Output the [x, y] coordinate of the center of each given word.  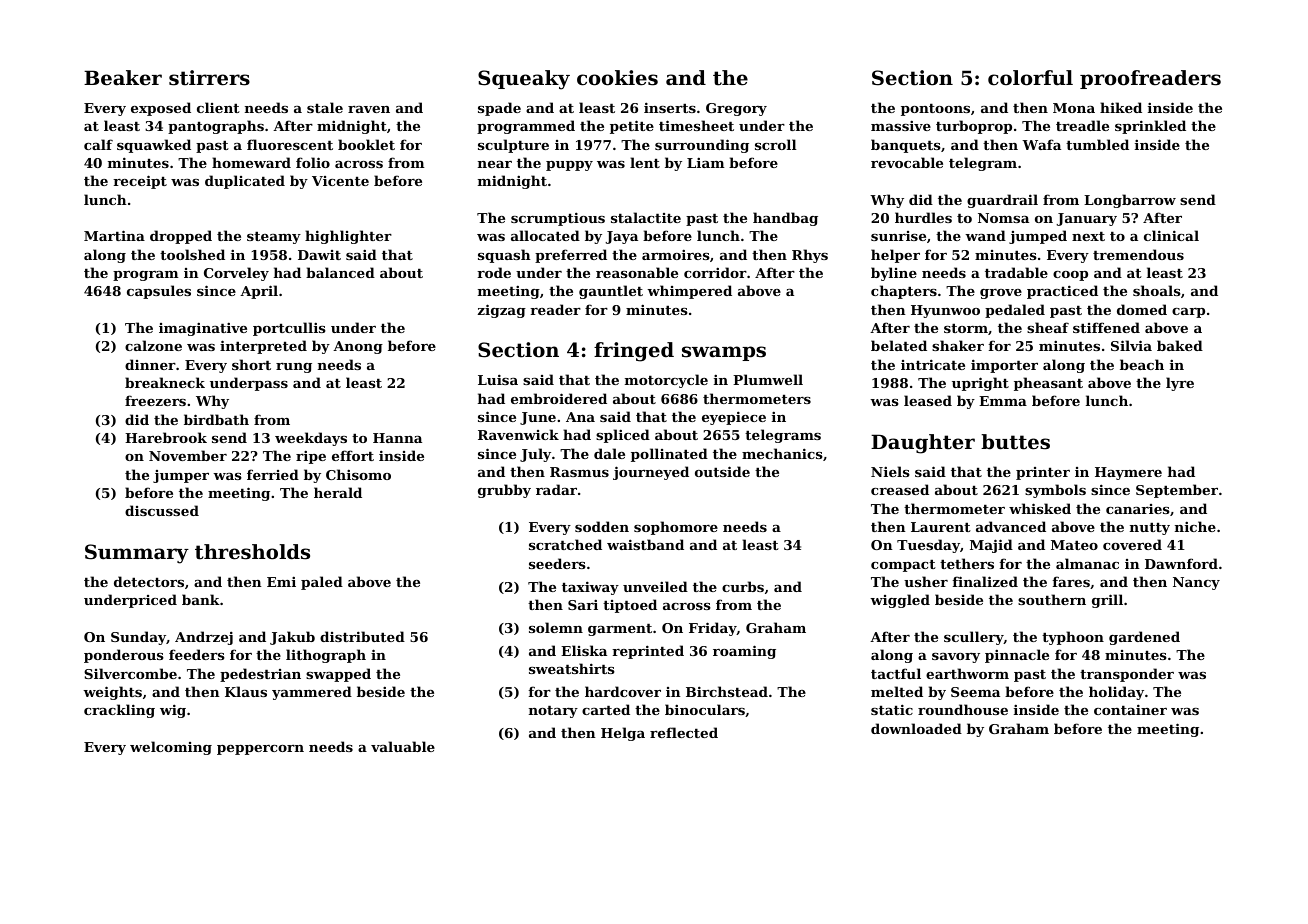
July [535, 455]
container [1130, 709]
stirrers [209, 78]
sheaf [1048, 327]
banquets [906, 146]
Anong [358, 347]
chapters [904, 292]
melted [897, 691]
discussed [162, 510]
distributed [362, 636]
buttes [1015, 442]
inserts [670, 107]
